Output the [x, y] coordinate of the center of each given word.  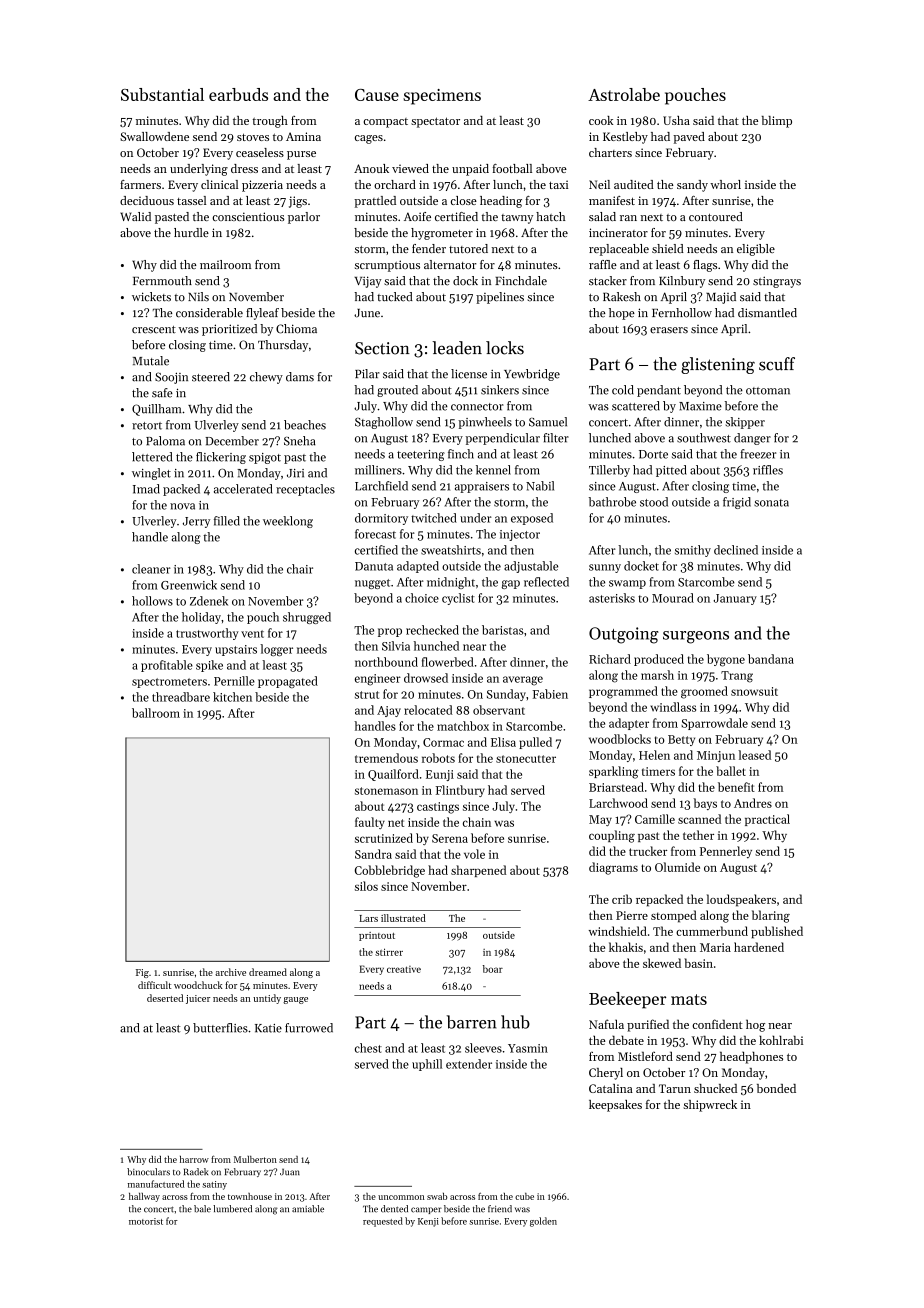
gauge [295, 1000]
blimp [777, 122]
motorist [146, 1221]
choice [422, 598]
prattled [375, 202]
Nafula [606, 1024]
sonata [771, 503]
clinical [219, 184]
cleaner [151, 569]
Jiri [295, 473]
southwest [704, 438]
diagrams [613, 868]
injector [520, 535]
